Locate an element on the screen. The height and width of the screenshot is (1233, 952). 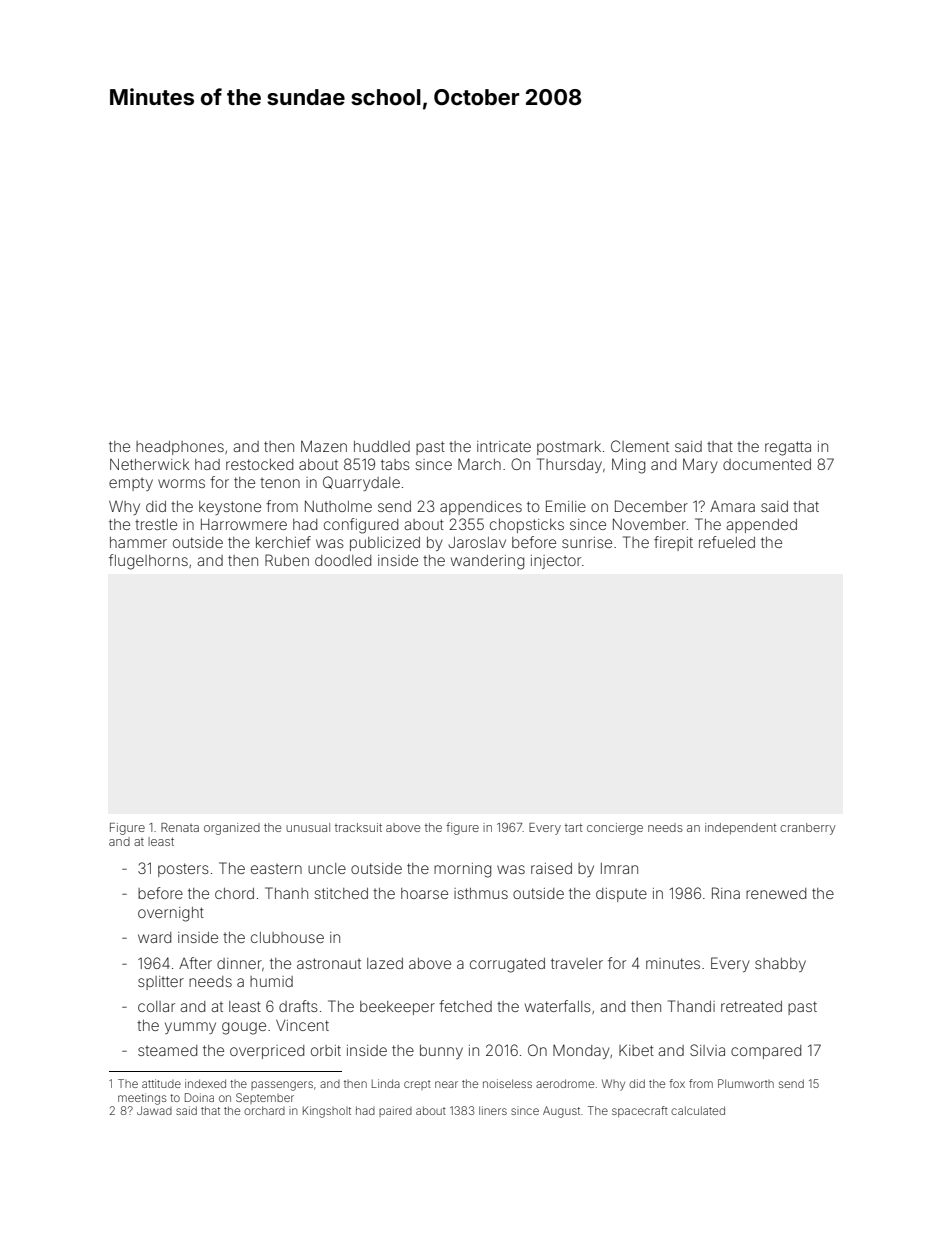
concierge is located at coordinates (615, 829).
